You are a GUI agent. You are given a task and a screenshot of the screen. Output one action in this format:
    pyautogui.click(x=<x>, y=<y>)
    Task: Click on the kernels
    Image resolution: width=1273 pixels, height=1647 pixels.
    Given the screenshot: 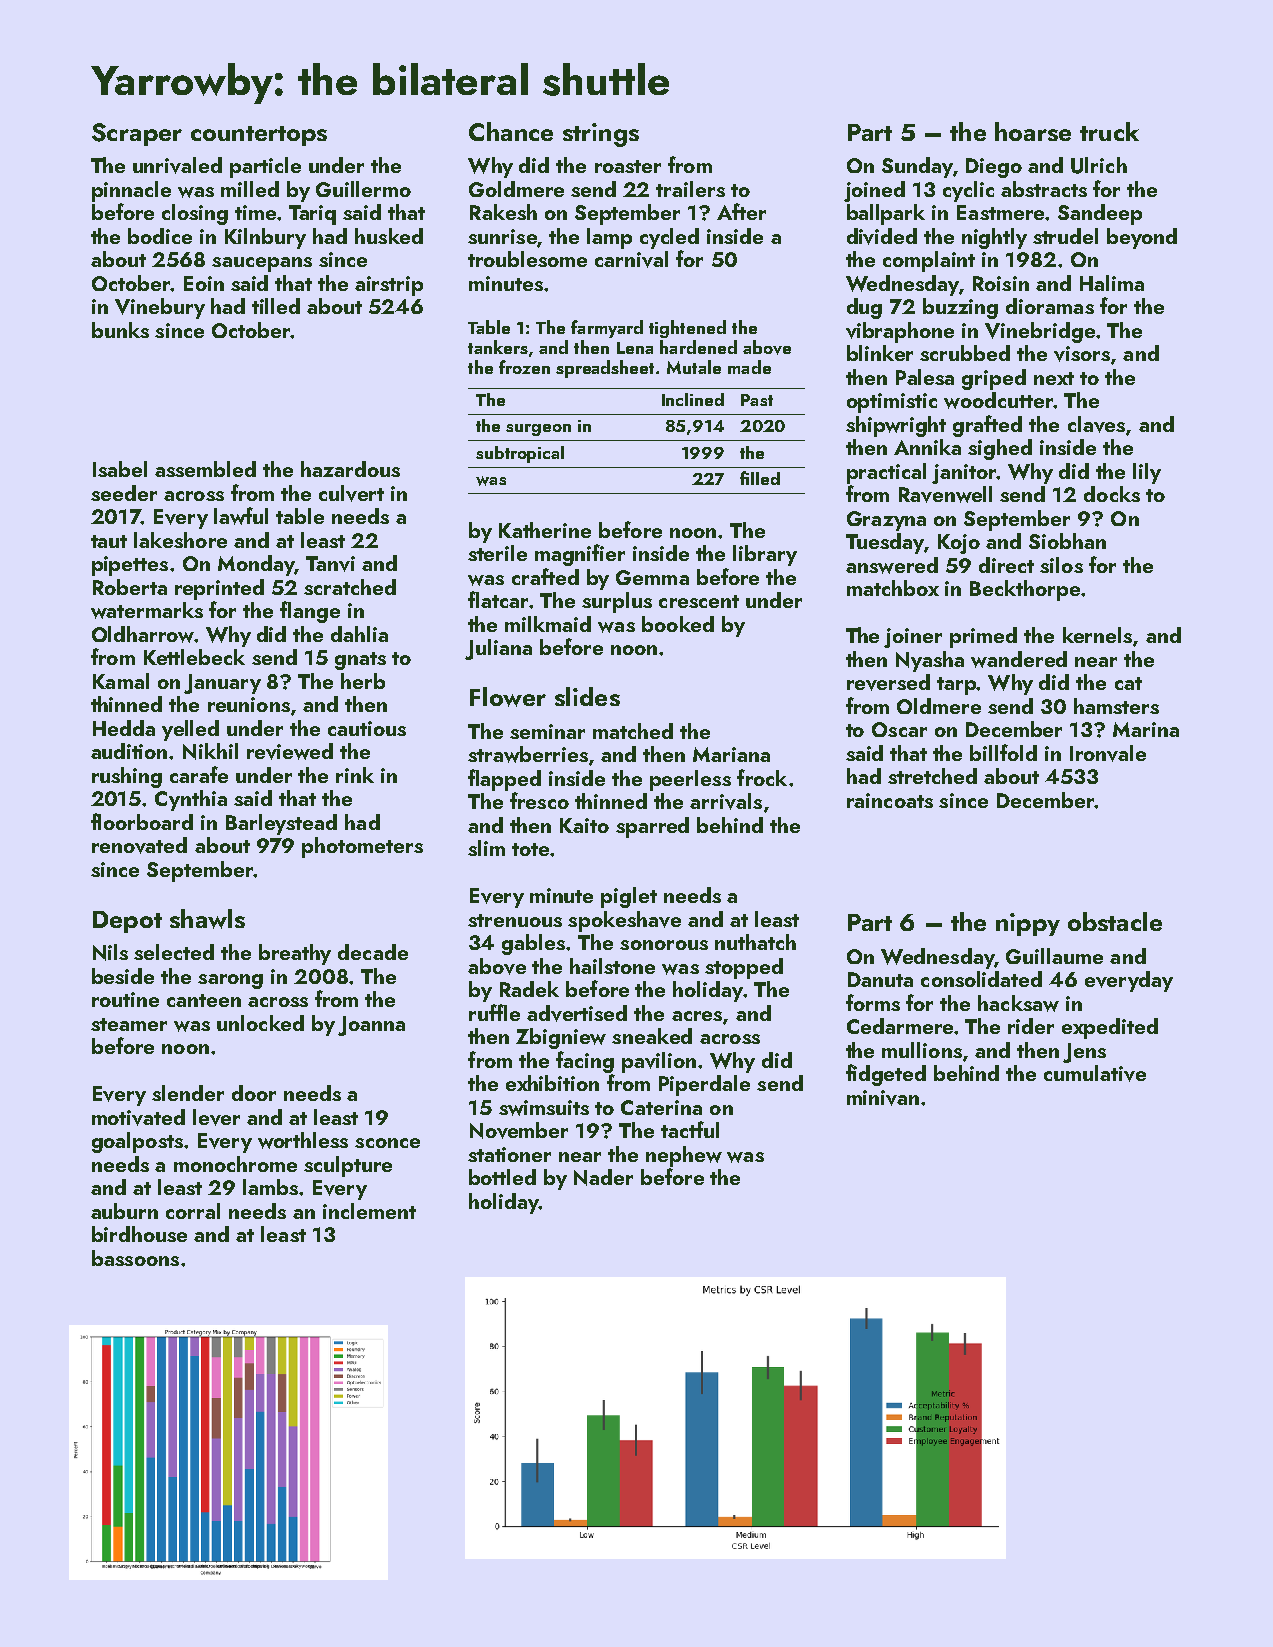 What is the action you would take?
    pyautogui.click(x=1097, y=635)
